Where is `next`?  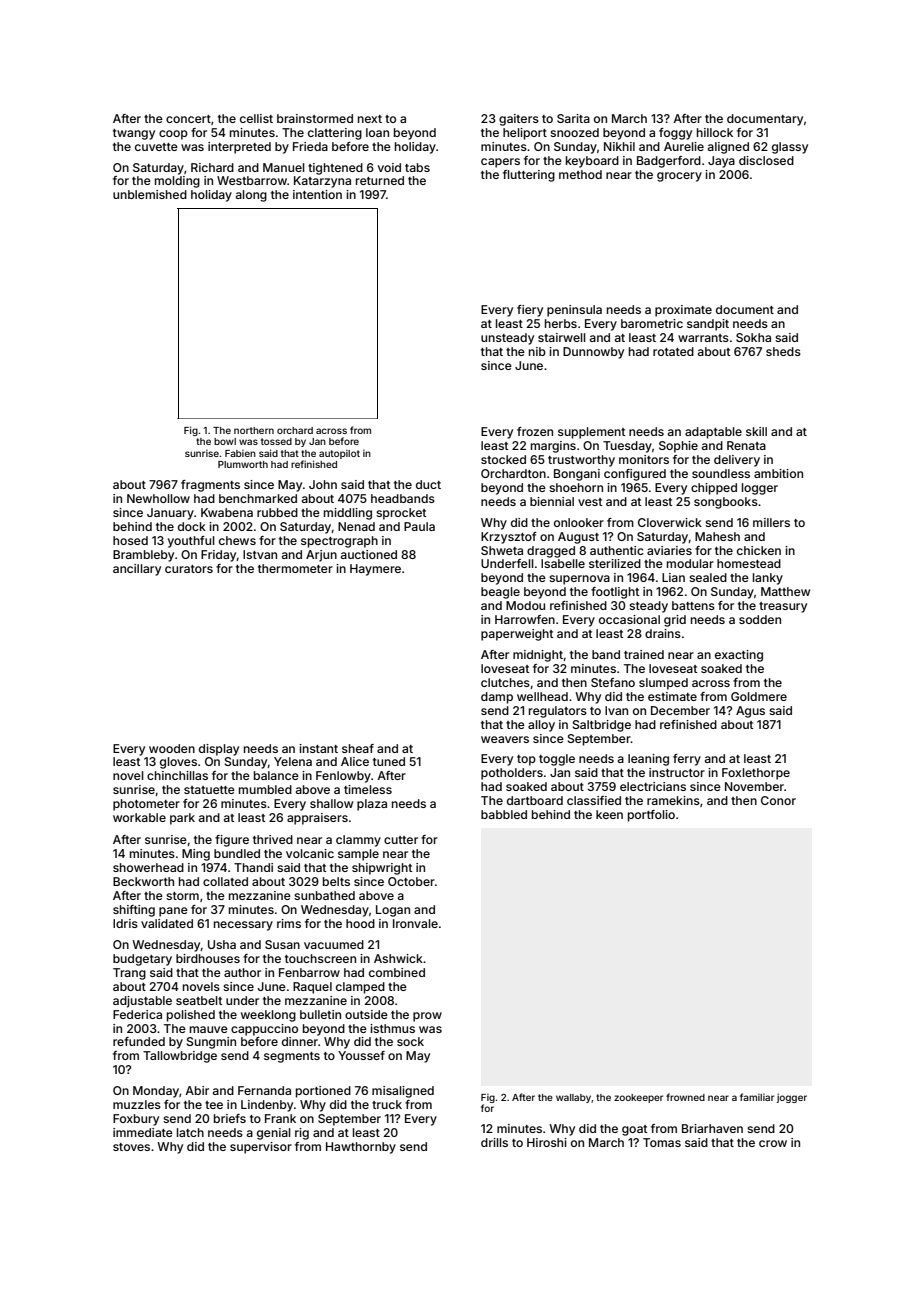 next is located at coordinates (370, 119).
